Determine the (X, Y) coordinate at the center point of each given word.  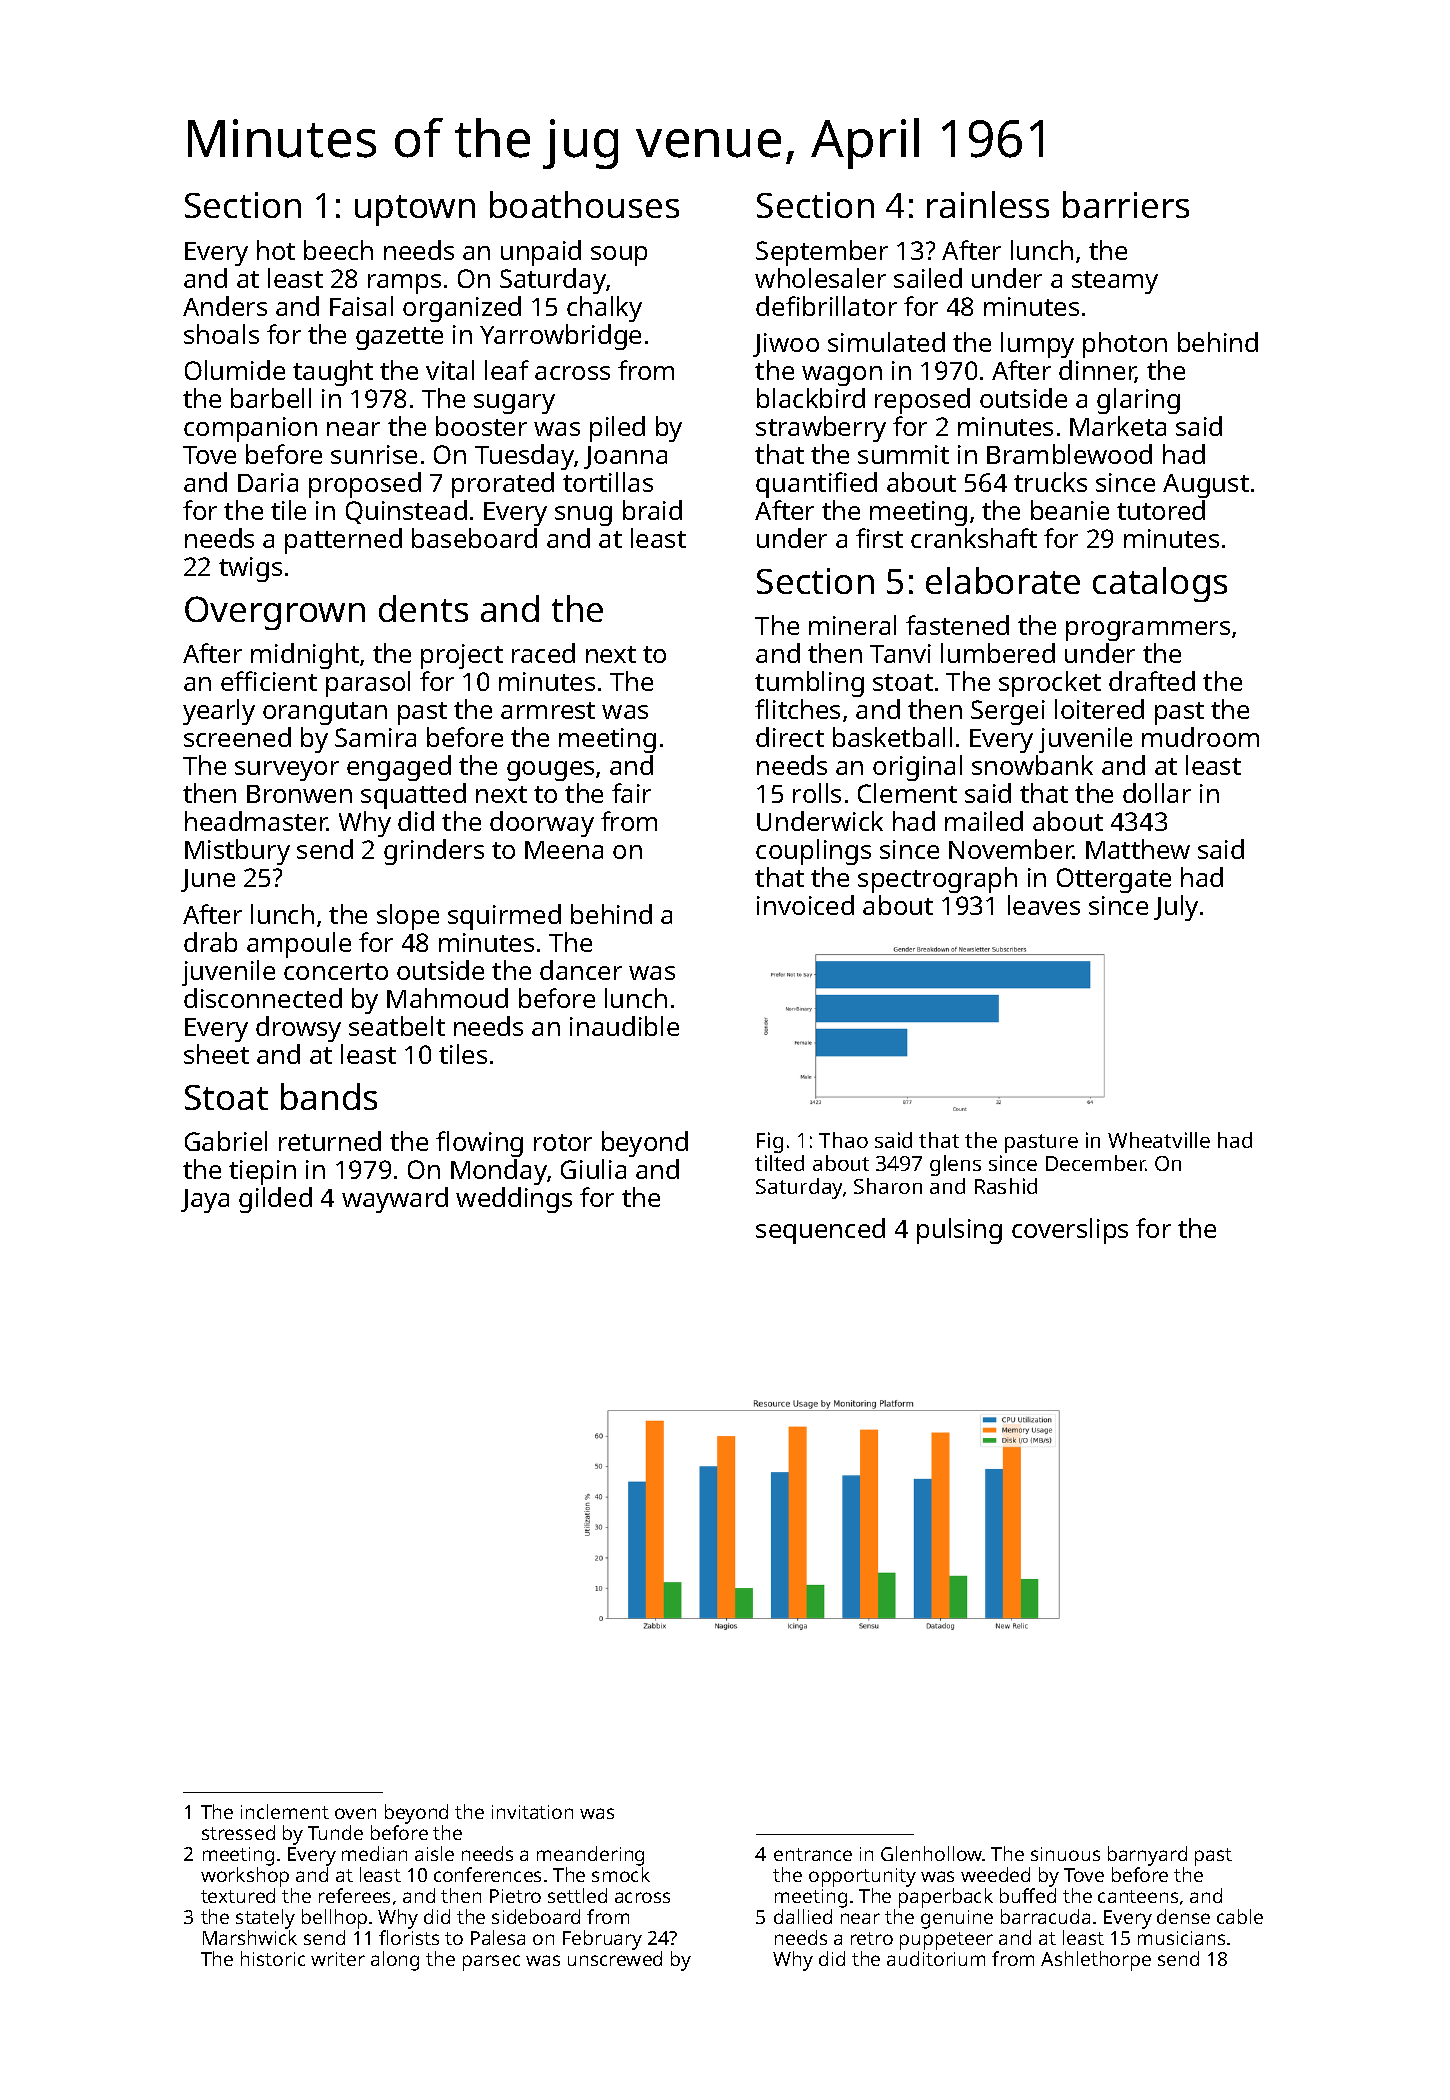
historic (273, 1958)
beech (338, 250)
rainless (988, 204)
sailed (928, 278)
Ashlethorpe (1096, 1961)
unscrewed (615, 1958)
